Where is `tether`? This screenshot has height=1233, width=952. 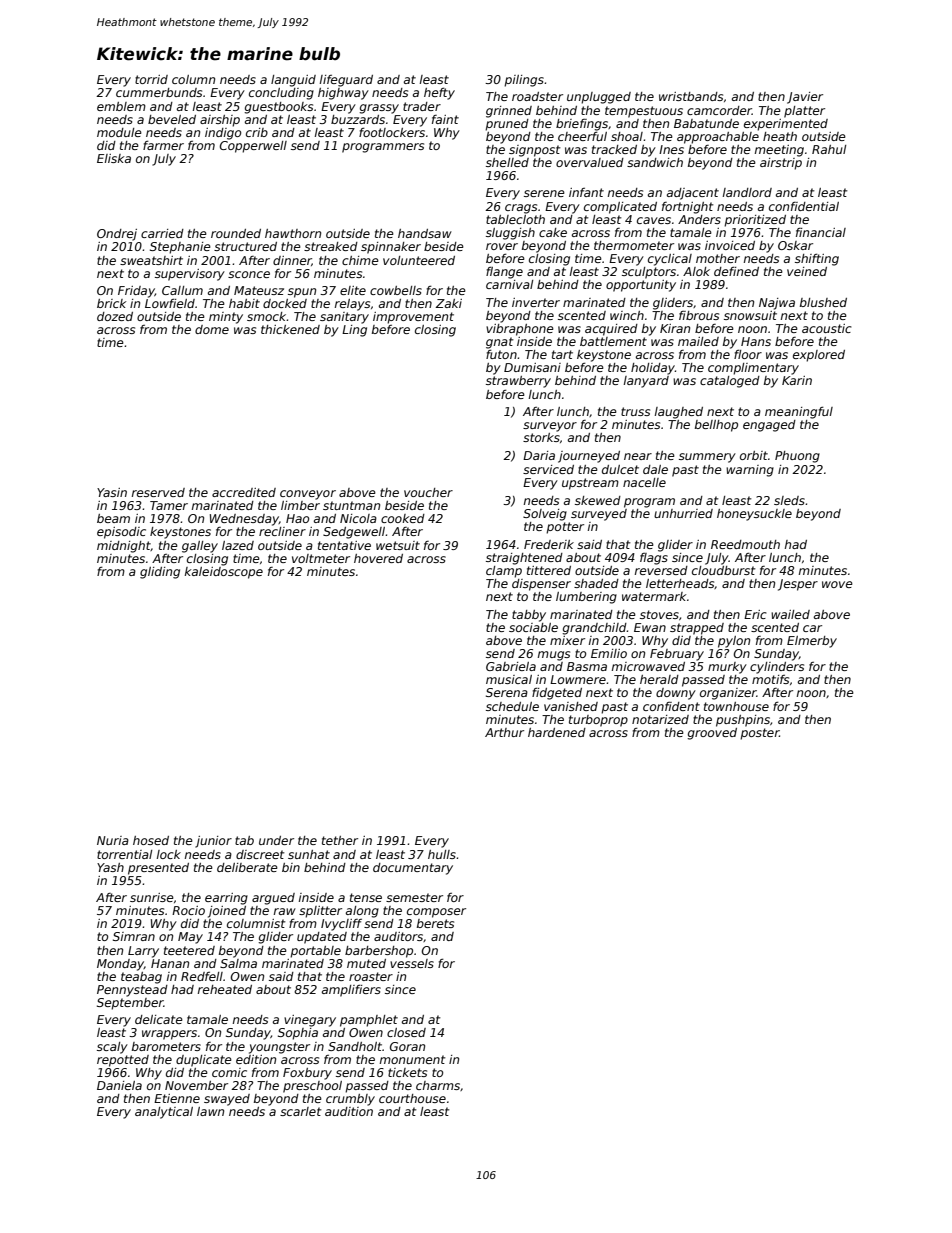 tether is located at coordinates (340, 840).
